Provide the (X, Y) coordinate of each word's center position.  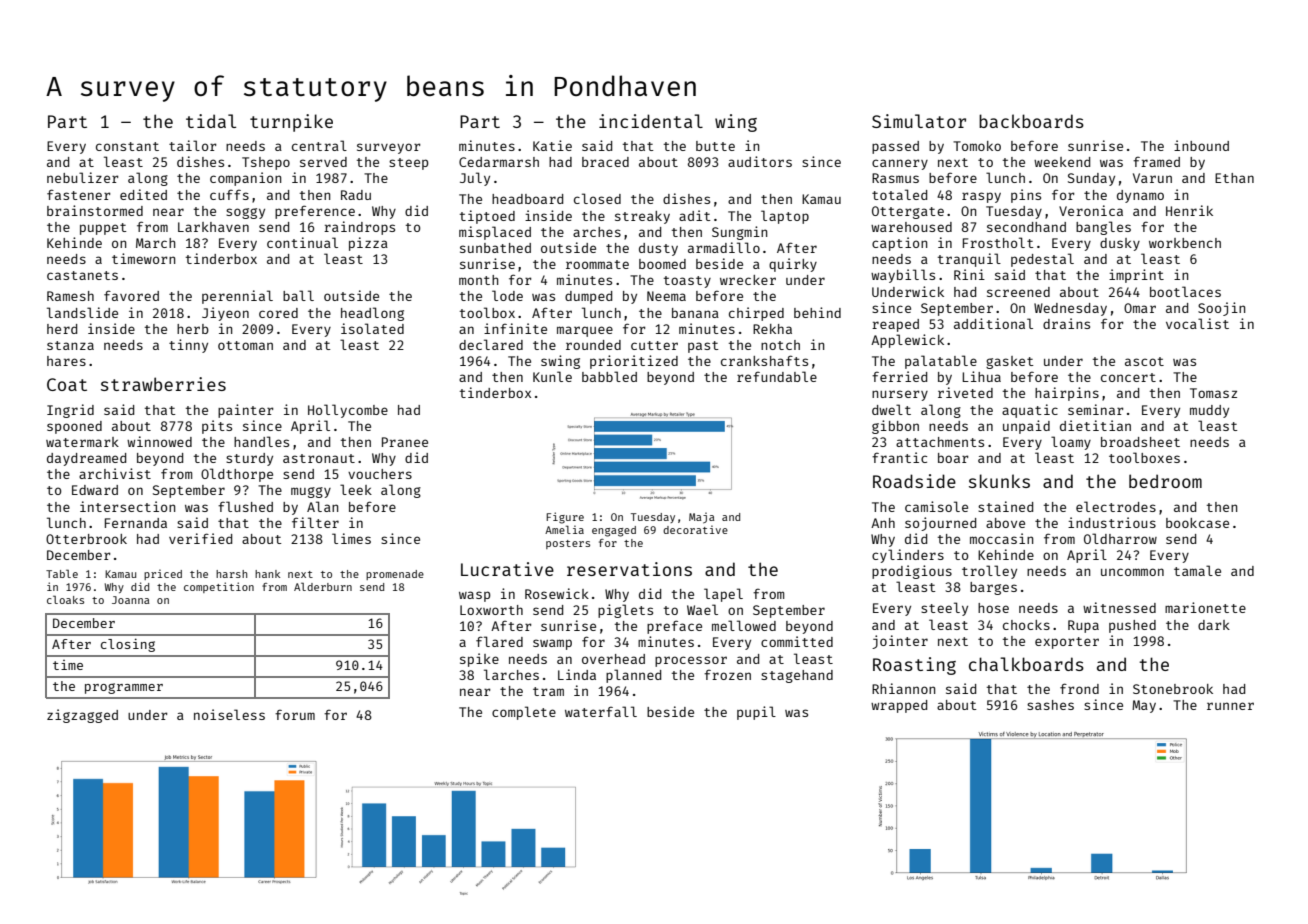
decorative (695, 529)
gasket (1010, 362)
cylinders (908, 556)
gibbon (895, 427)
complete (524, 713)
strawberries (163, 384)
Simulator (919, 121)
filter (315, 522)
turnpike (291, 123)
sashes (1050, 705)
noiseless (229, 714)
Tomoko (977, 146)
